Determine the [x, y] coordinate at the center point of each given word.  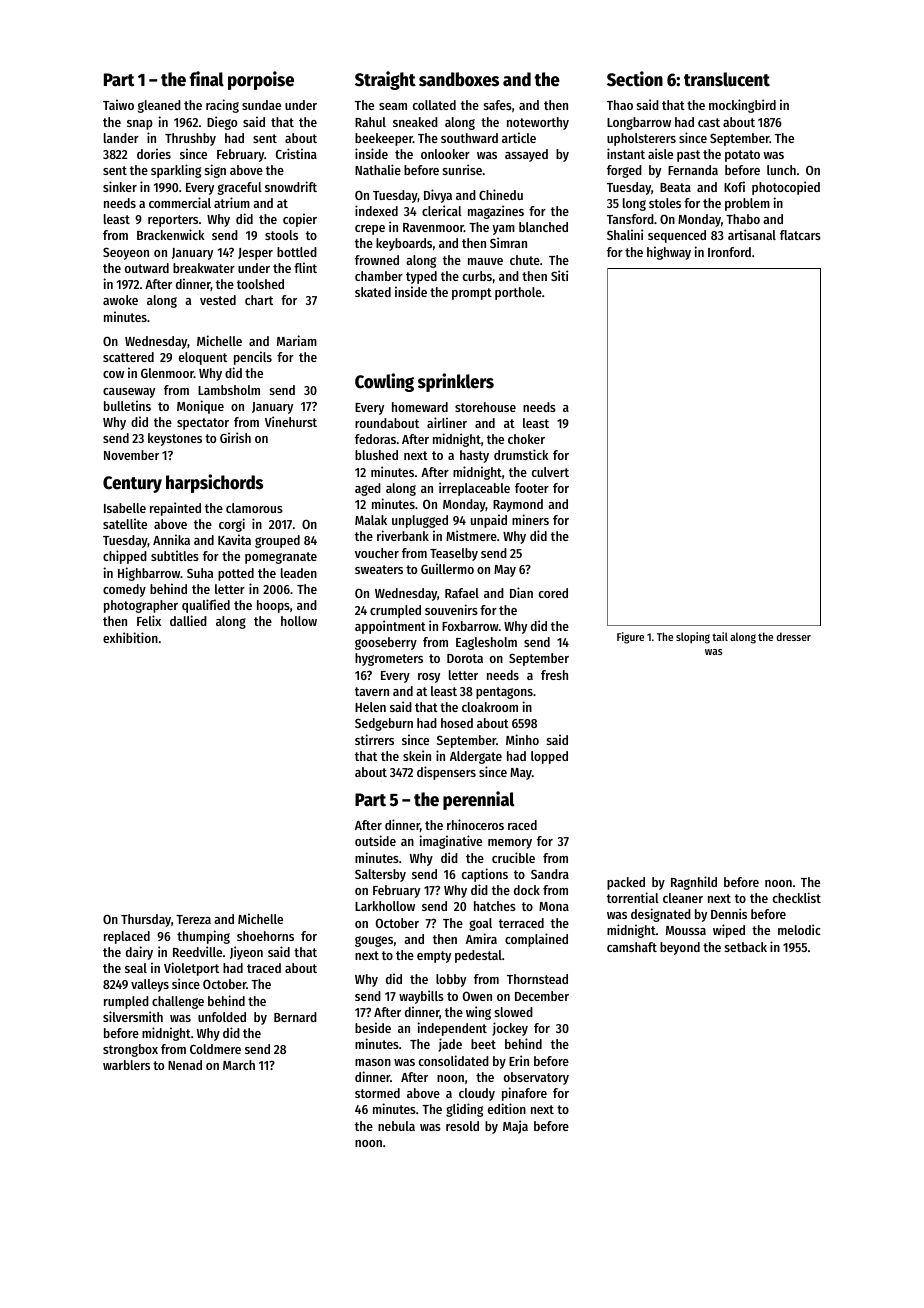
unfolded [222, 1017]
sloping [693, 638]
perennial [478, 800]
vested [218, 300]
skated [373, 292]
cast [709, 122]
